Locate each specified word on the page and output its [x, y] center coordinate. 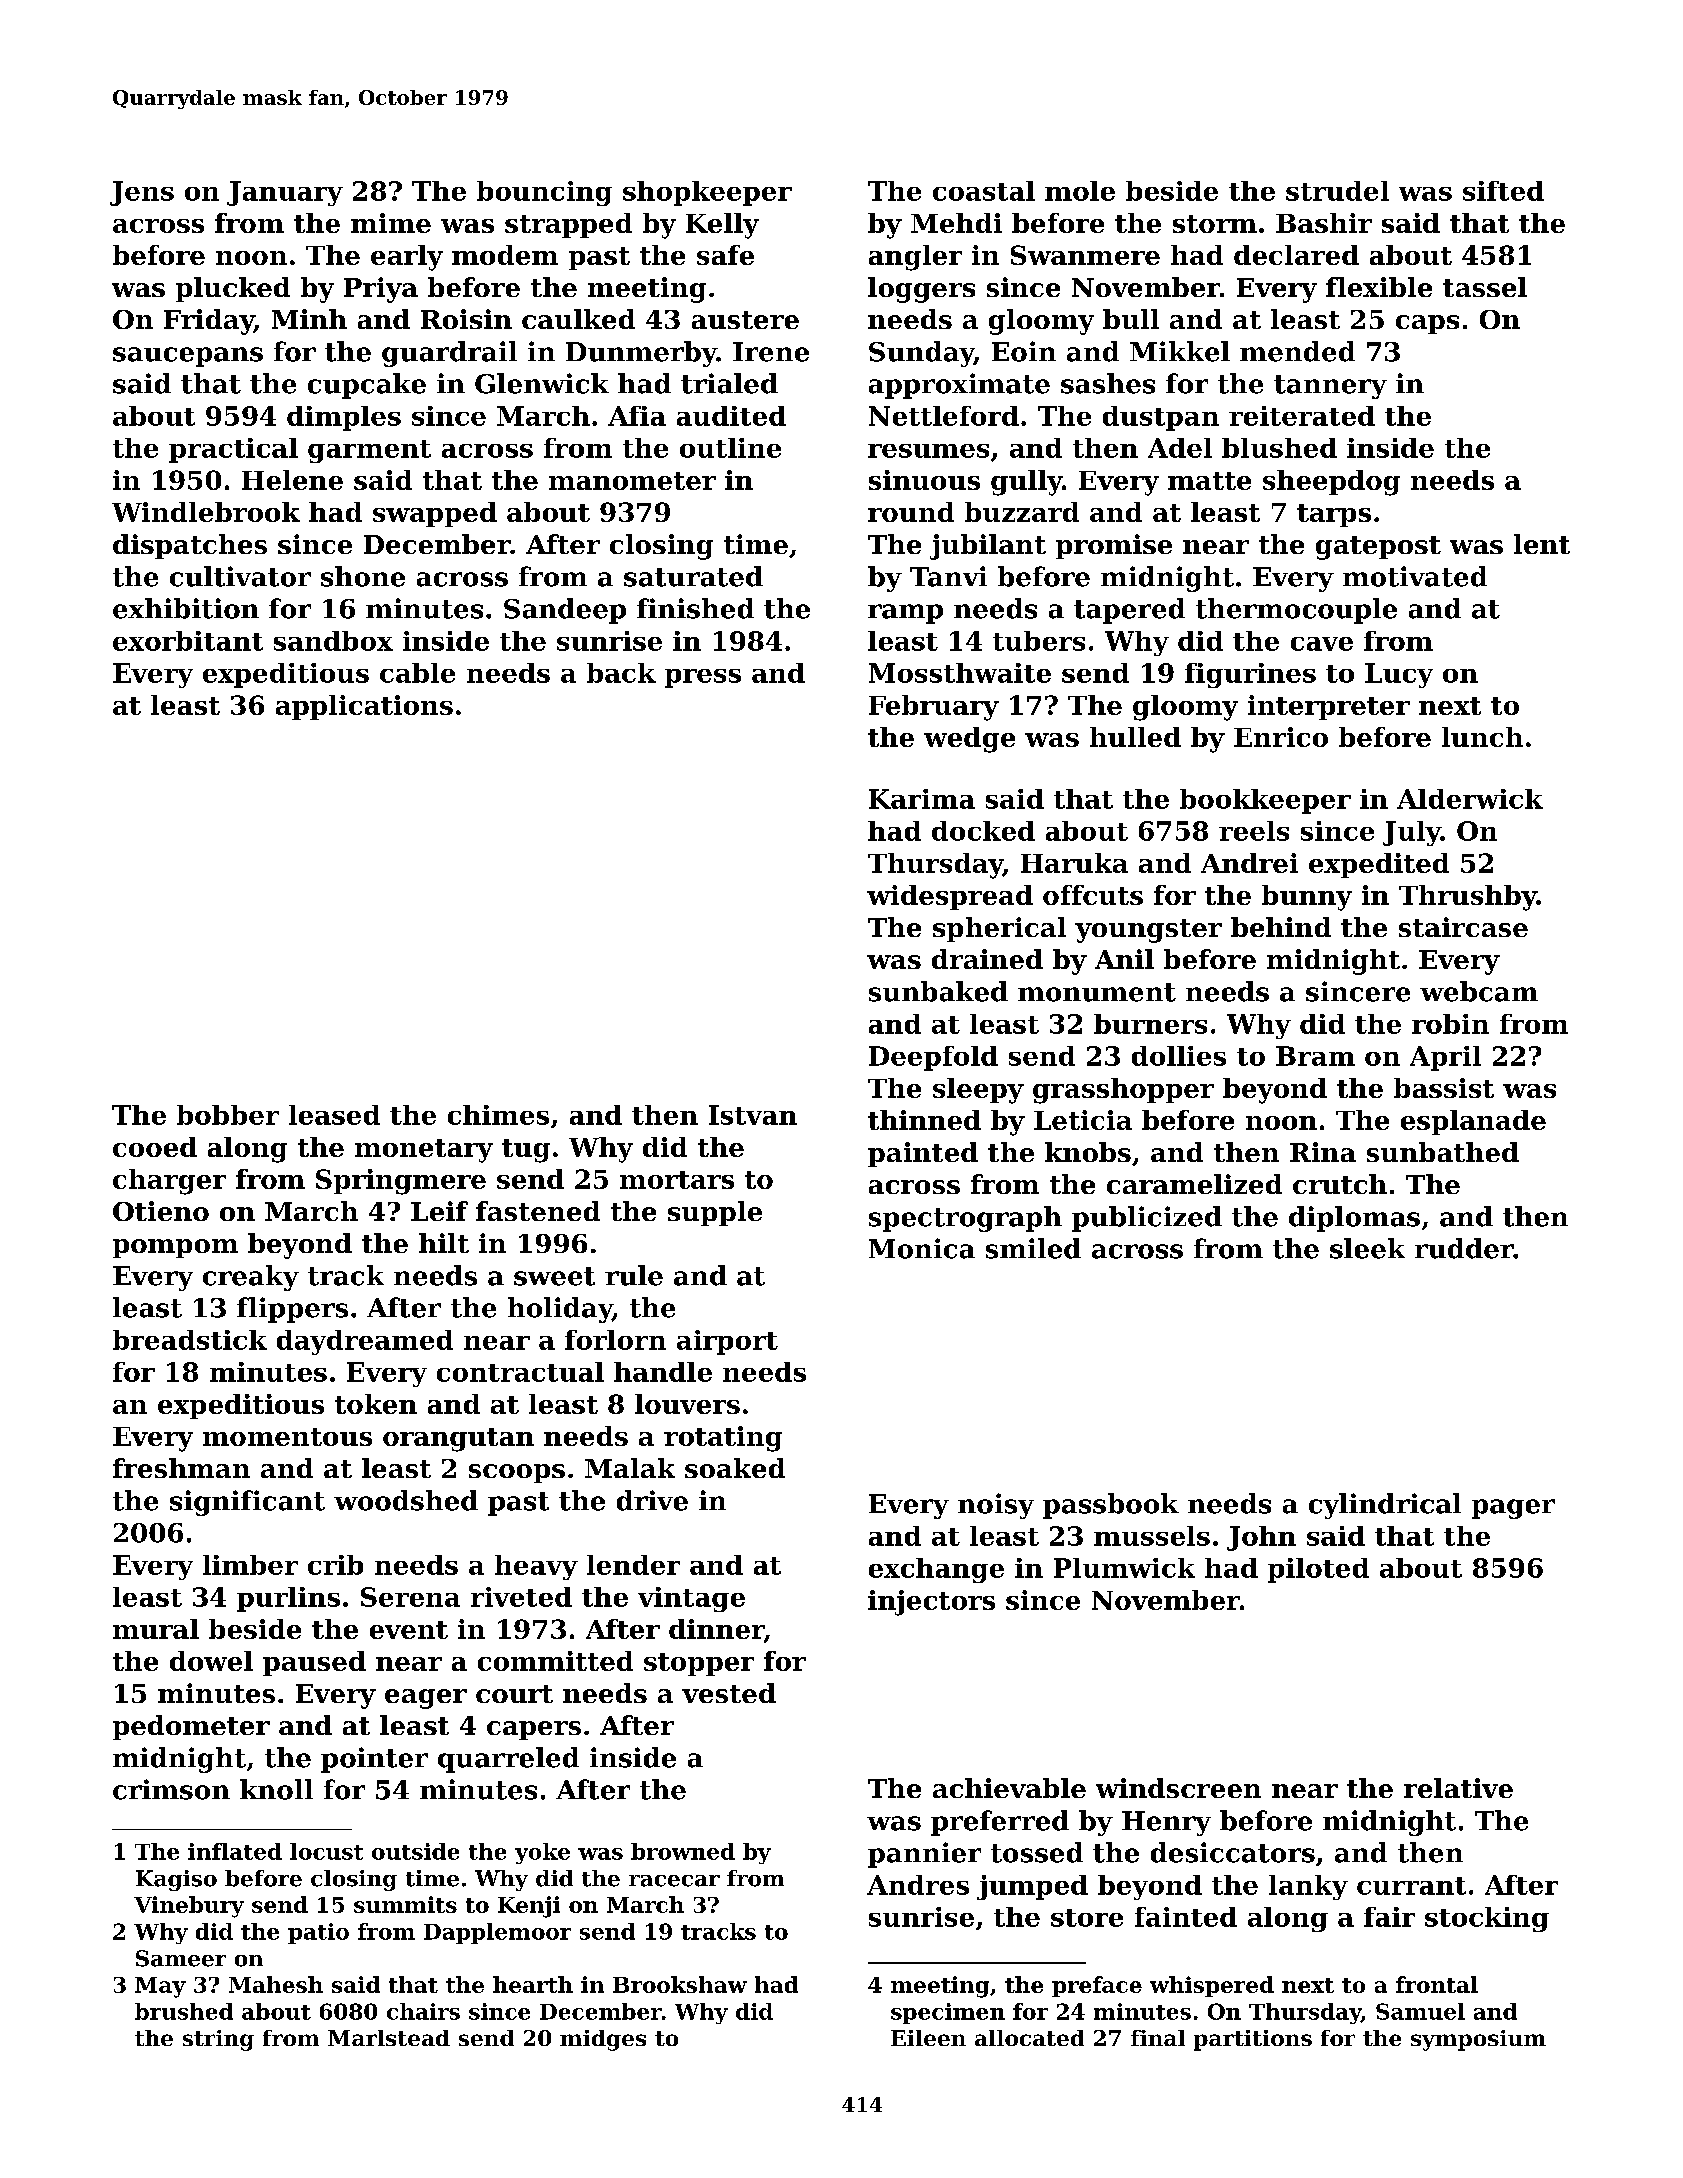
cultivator [240, 576]
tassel [1485, 287]
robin [1450, 1024]
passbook [1111, 1506]
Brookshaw [680, 1984]
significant [247, 1503]
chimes [498, 1115]
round [911, 512]
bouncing [544, 193]
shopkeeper [707, 193]
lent [1542, 544]
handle [663, 1372]
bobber [228, 1115]
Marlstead [389, 2038]
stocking [1487, 1919]
